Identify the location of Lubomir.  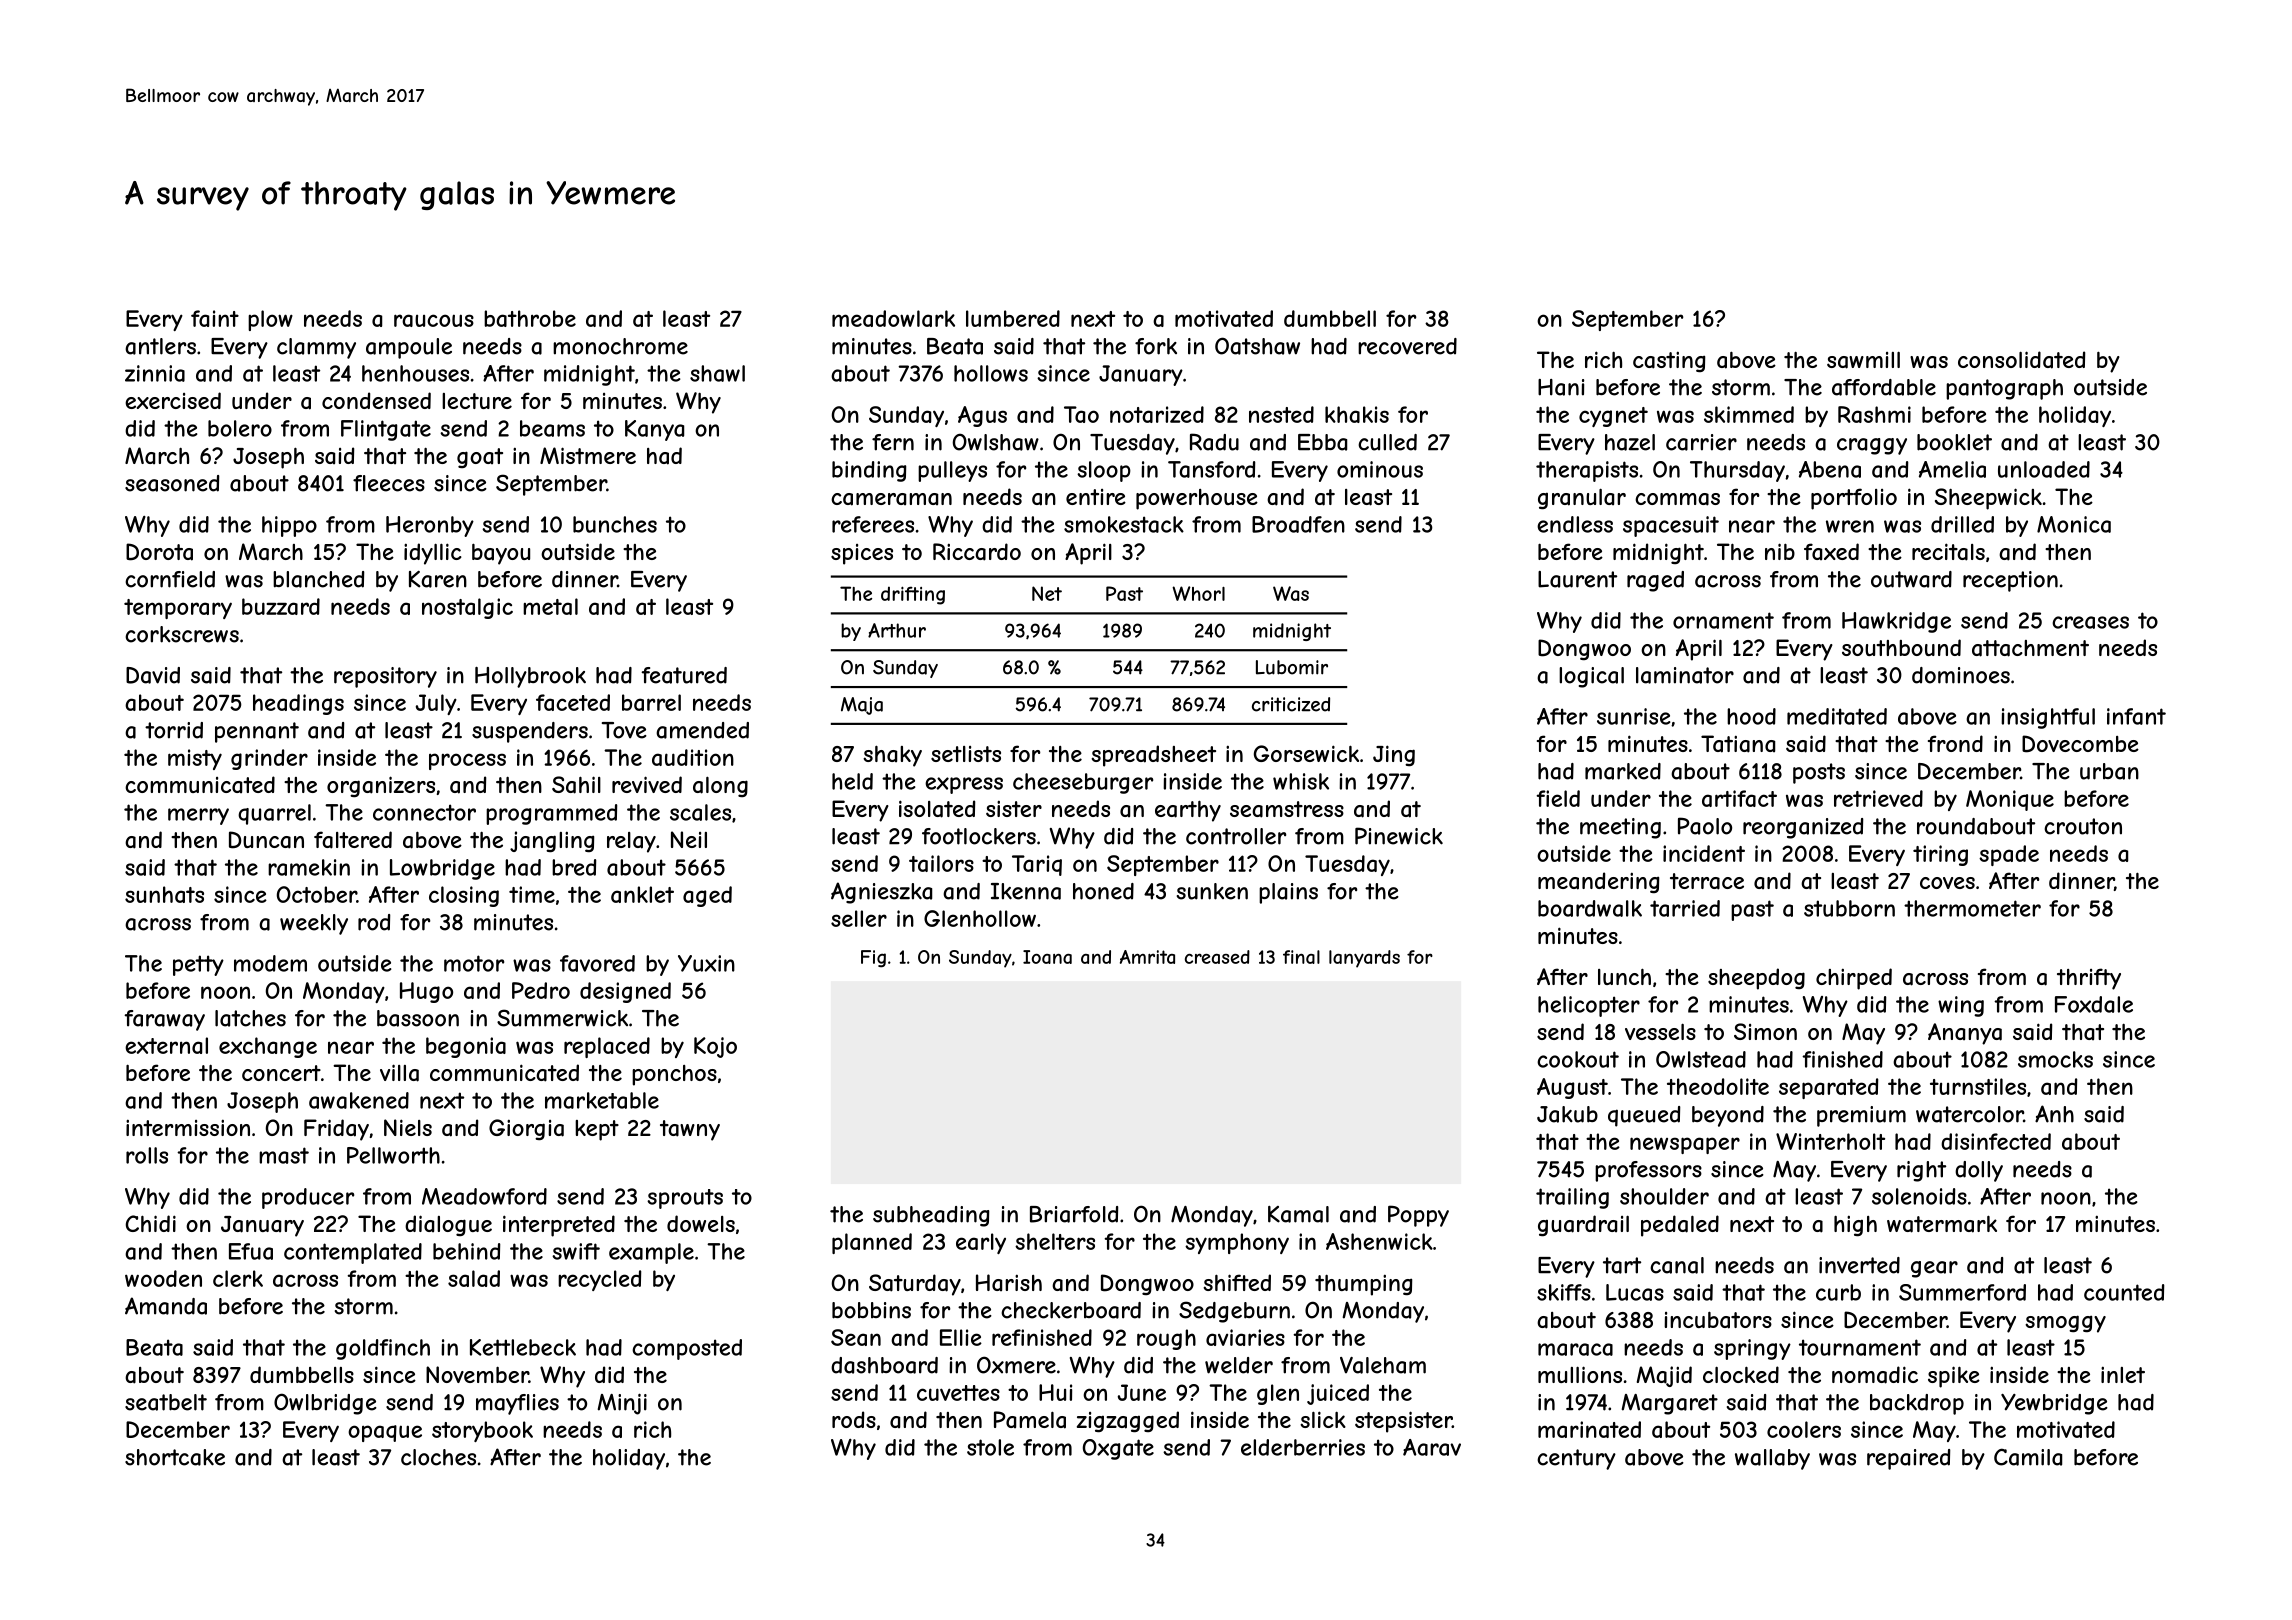
(1292, 667).
